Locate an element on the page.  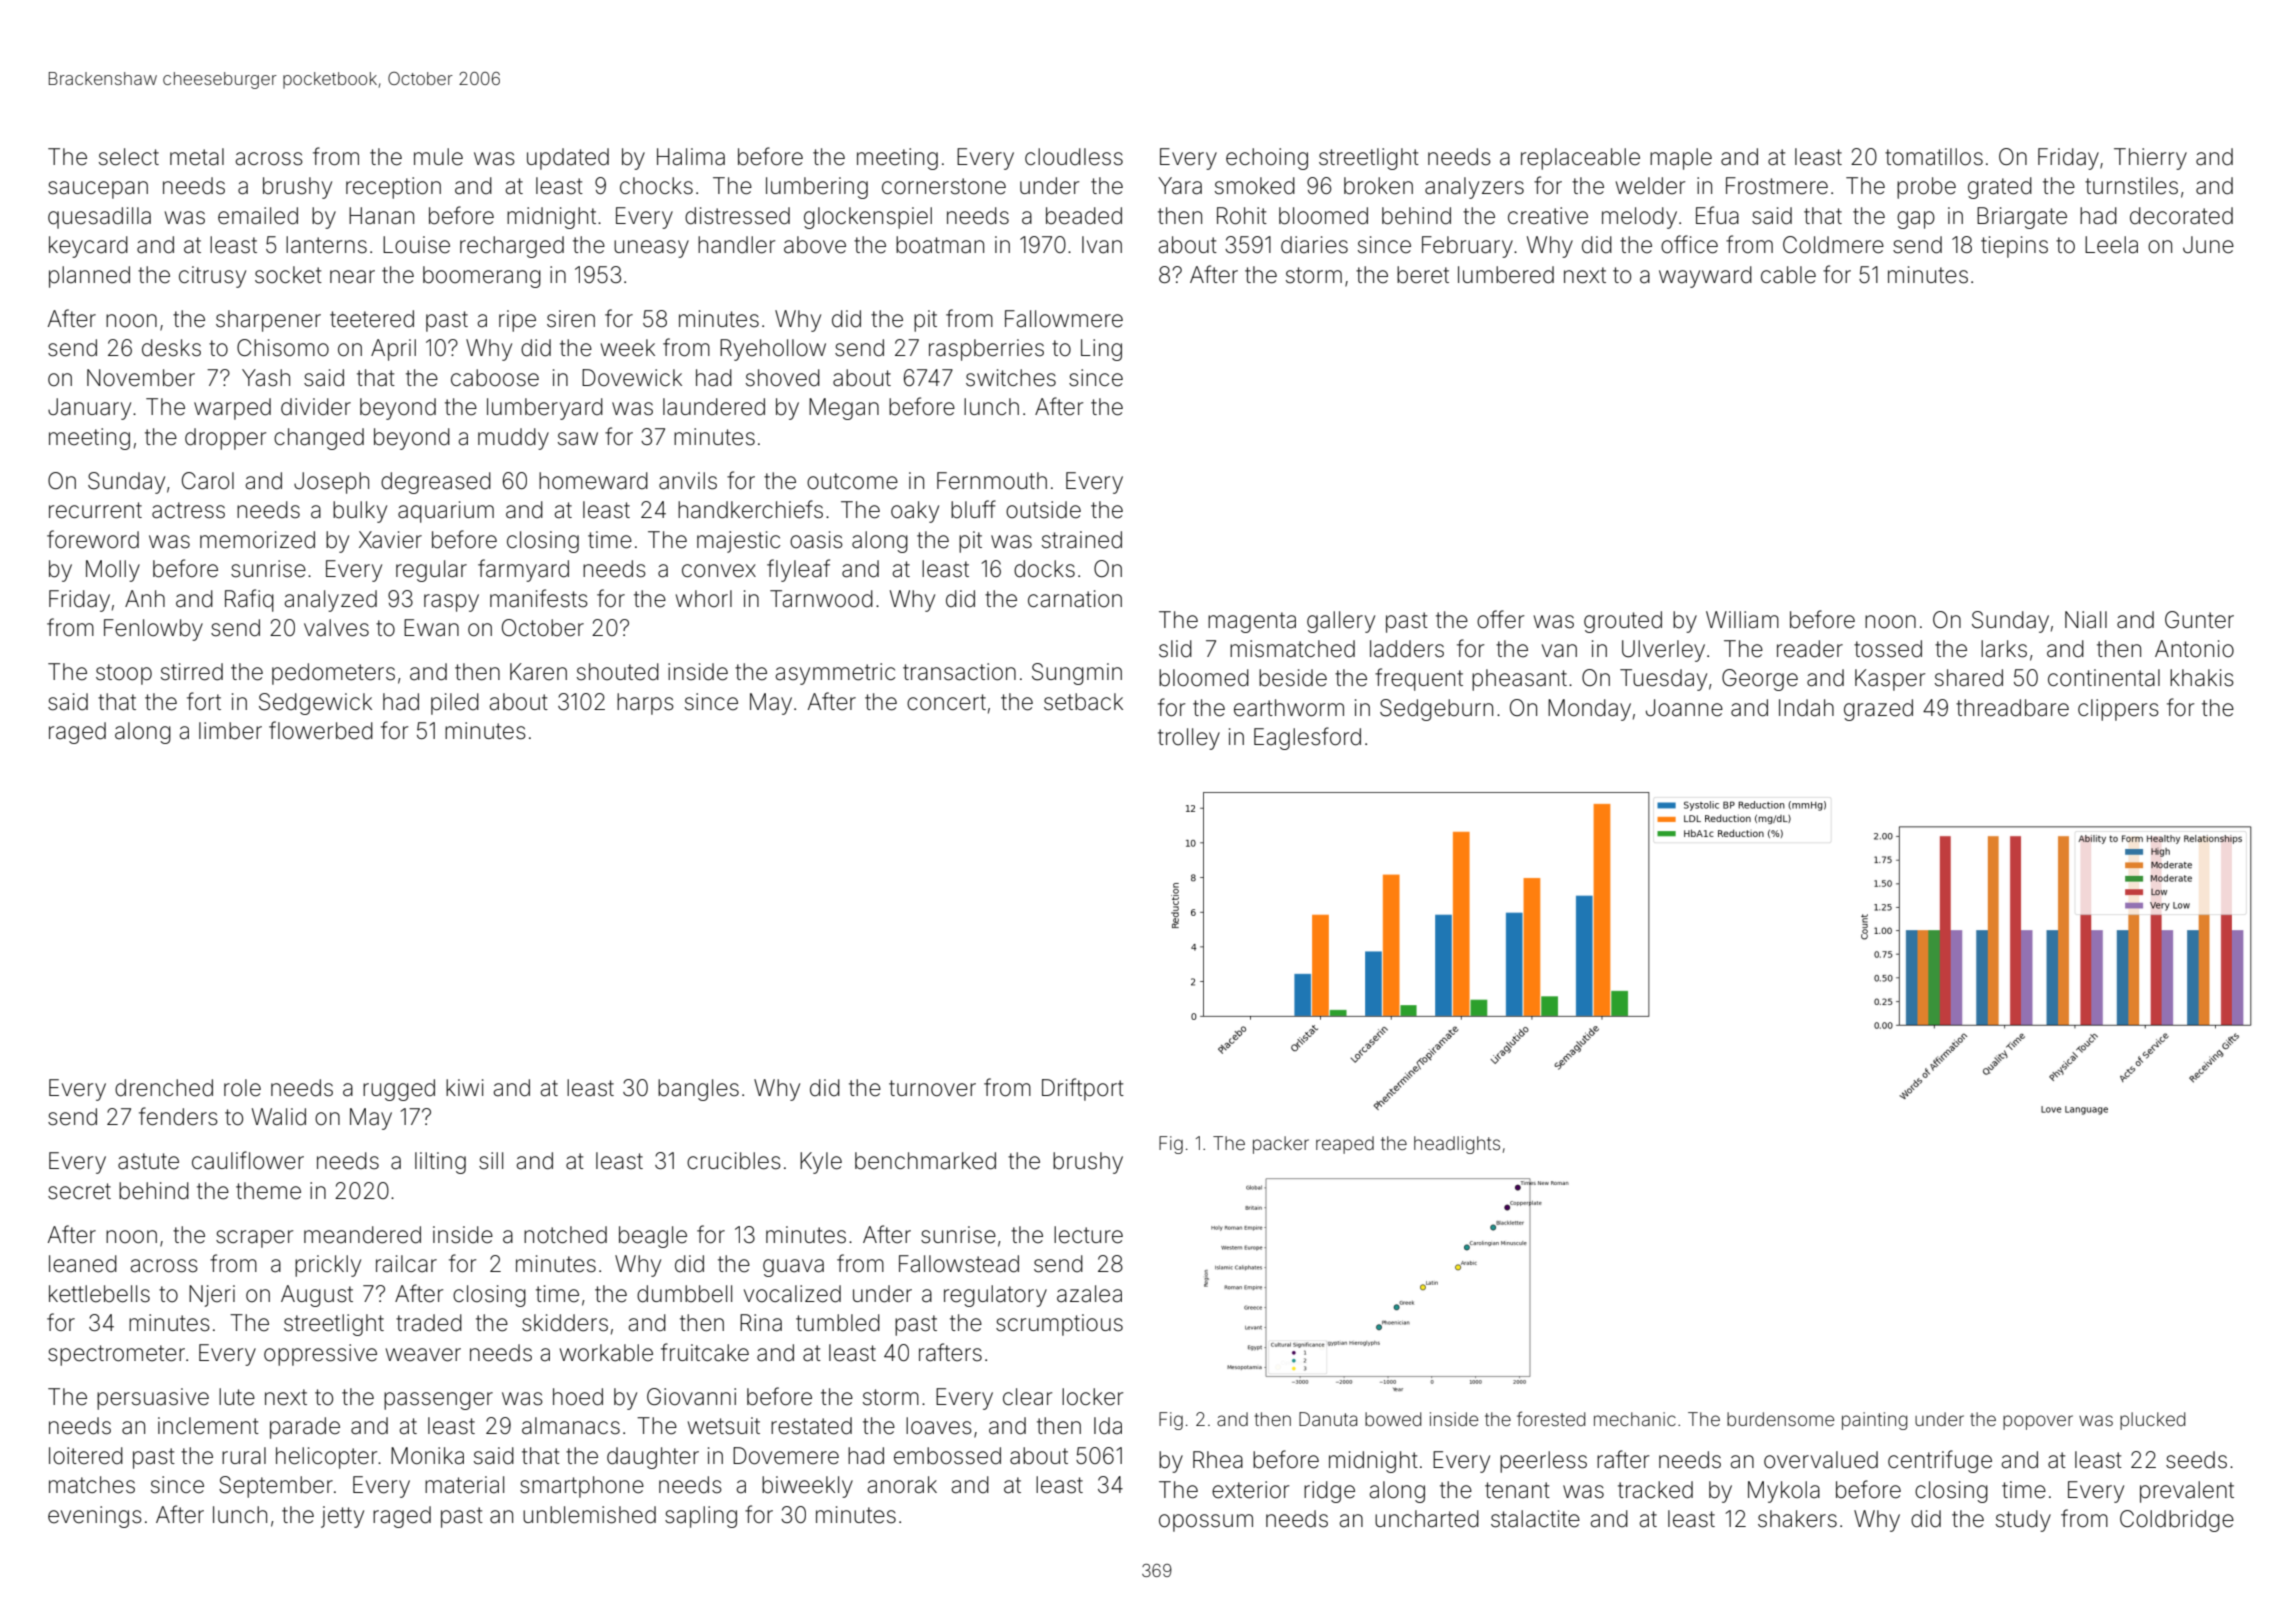
headlights is located at coordinates (1457, 1145).
